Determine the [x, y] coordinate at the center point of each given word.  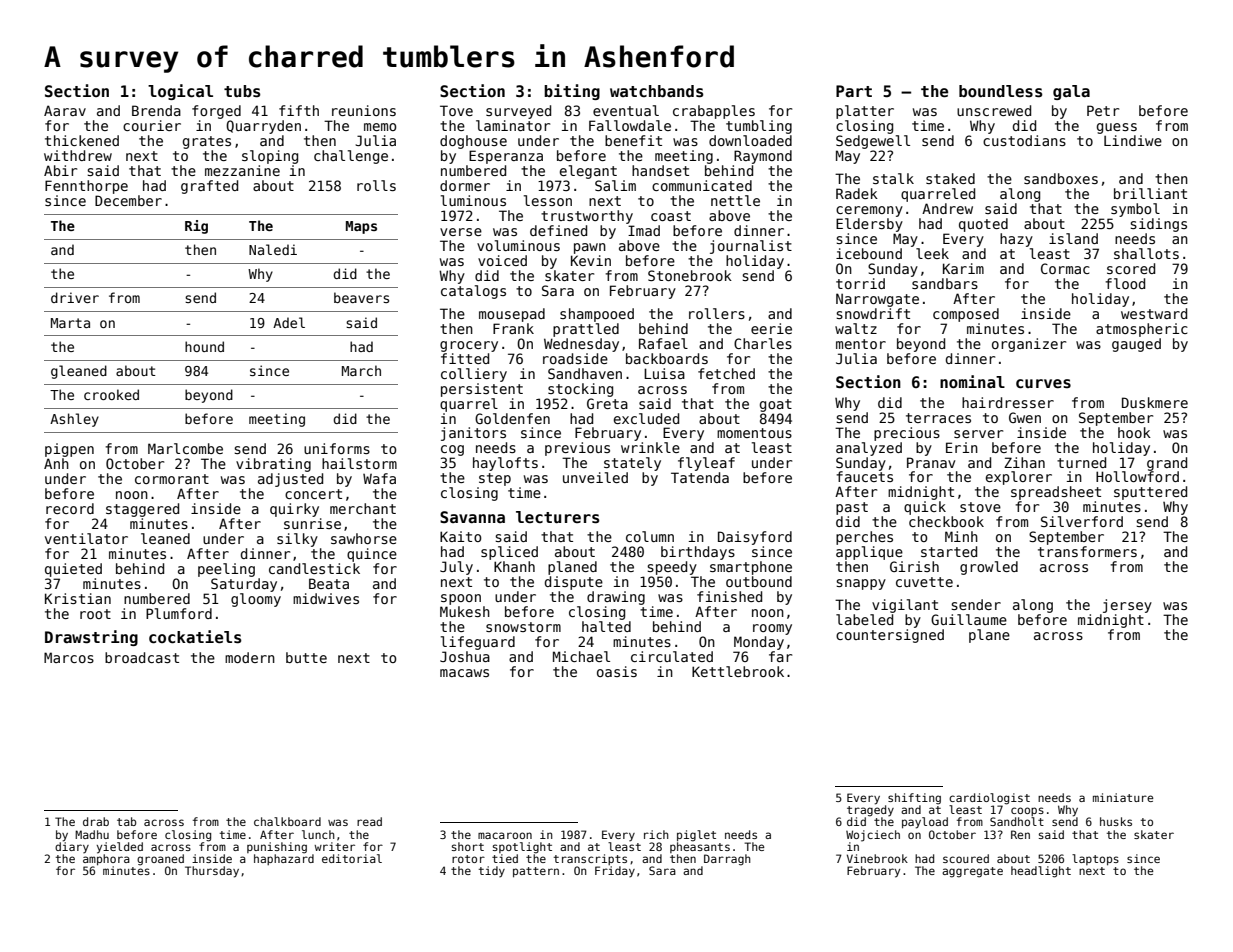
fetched [726, 373]
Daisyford [755, 538]
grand [1167, 464]
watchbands [657, 91]
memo [380, 127]
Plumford [179, 613]
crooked [111, 394]
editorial [352, 858]
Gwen [1025, 417]
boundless [1001, 91]
